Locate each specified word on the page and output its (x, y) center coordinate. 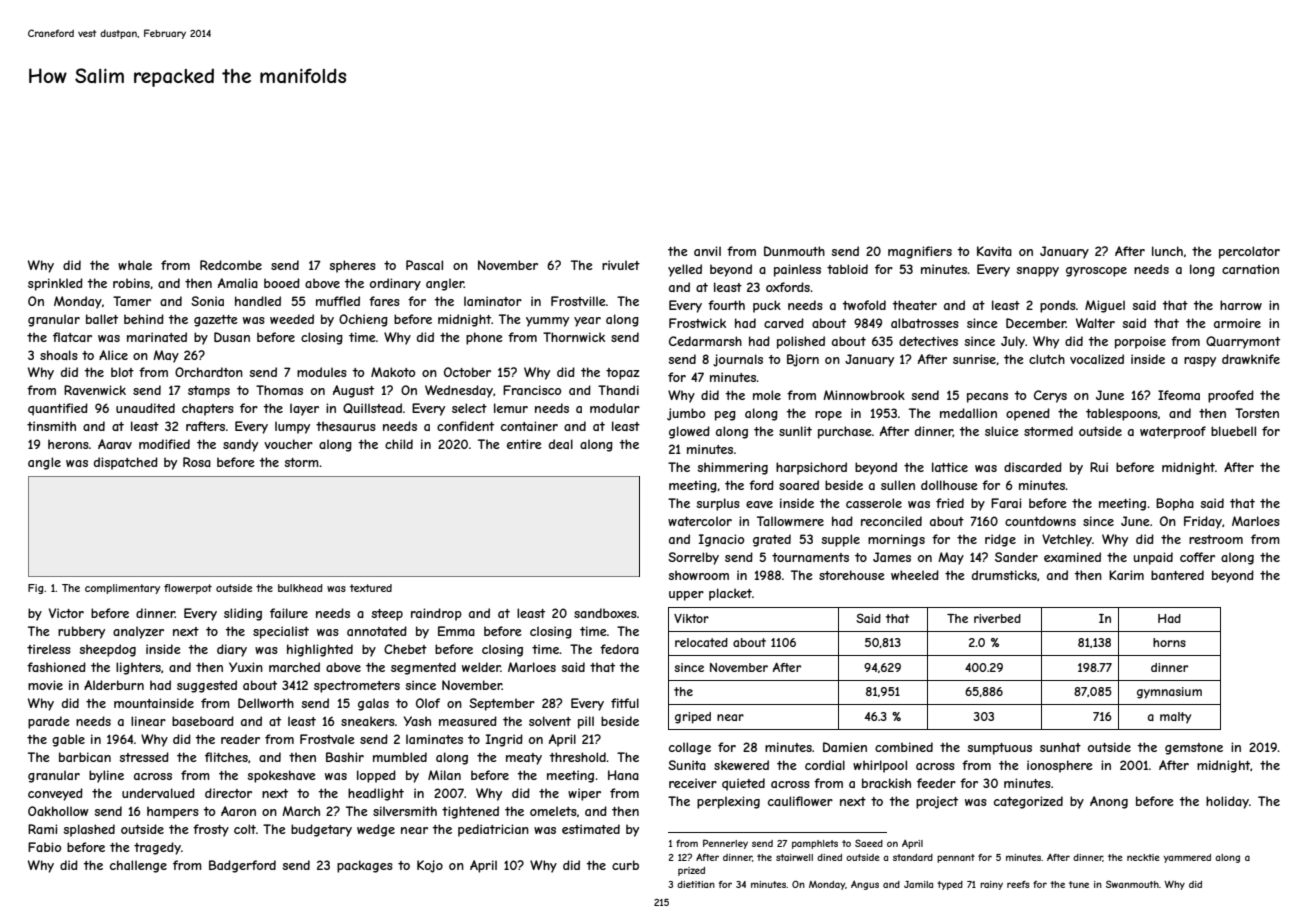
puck (767, 306)
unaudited (145, 408)
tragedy (157, 848)
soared (799, 485)
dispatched (126, 463)
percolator (1249, 252)
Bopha (1175, 504)
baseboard (203, 721)
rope (828, 416)
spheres (352, 266)
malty (1175, 718)
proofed (1231, 396)
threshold (577, 757)
